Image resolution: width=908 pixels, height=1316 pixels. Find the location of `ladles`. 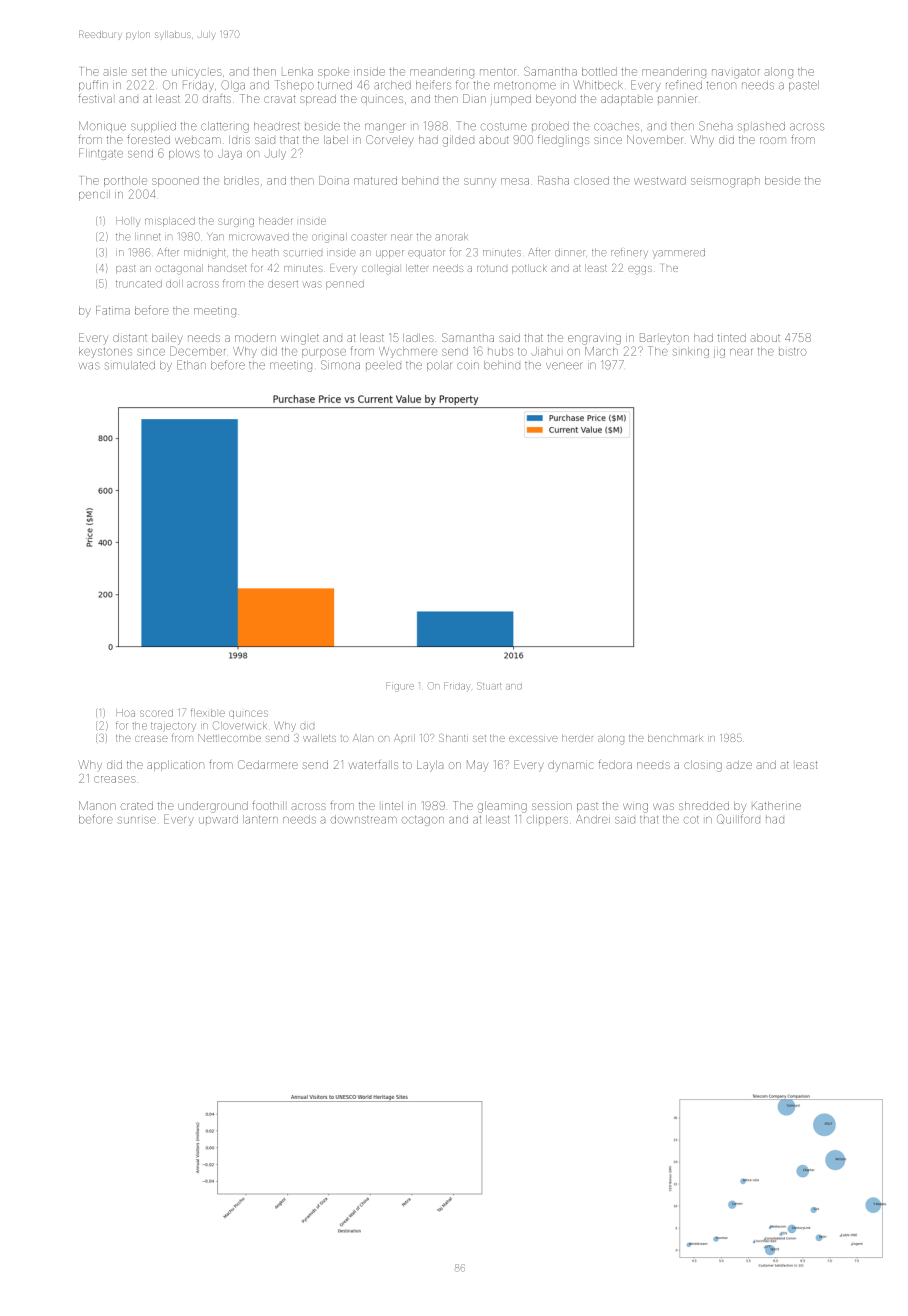

ladles is located at coordinates (418, 338).
